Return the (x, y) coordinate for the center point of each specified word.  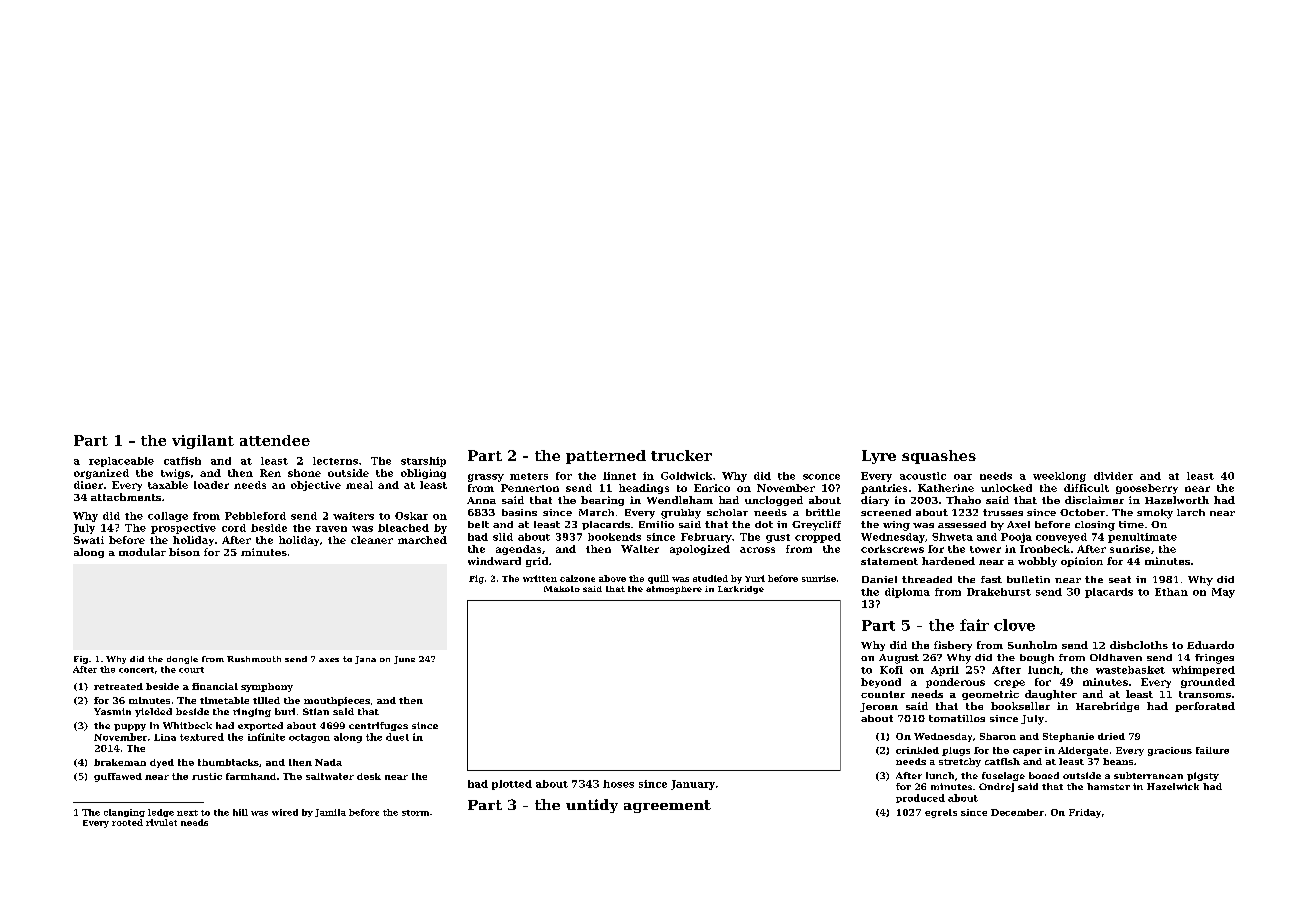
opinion (1082, 562)
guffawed (118, 777)
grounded (1208, 683)
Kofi (891, 670)
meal (359, 485)
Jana (365, 660)
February (706, 538)
